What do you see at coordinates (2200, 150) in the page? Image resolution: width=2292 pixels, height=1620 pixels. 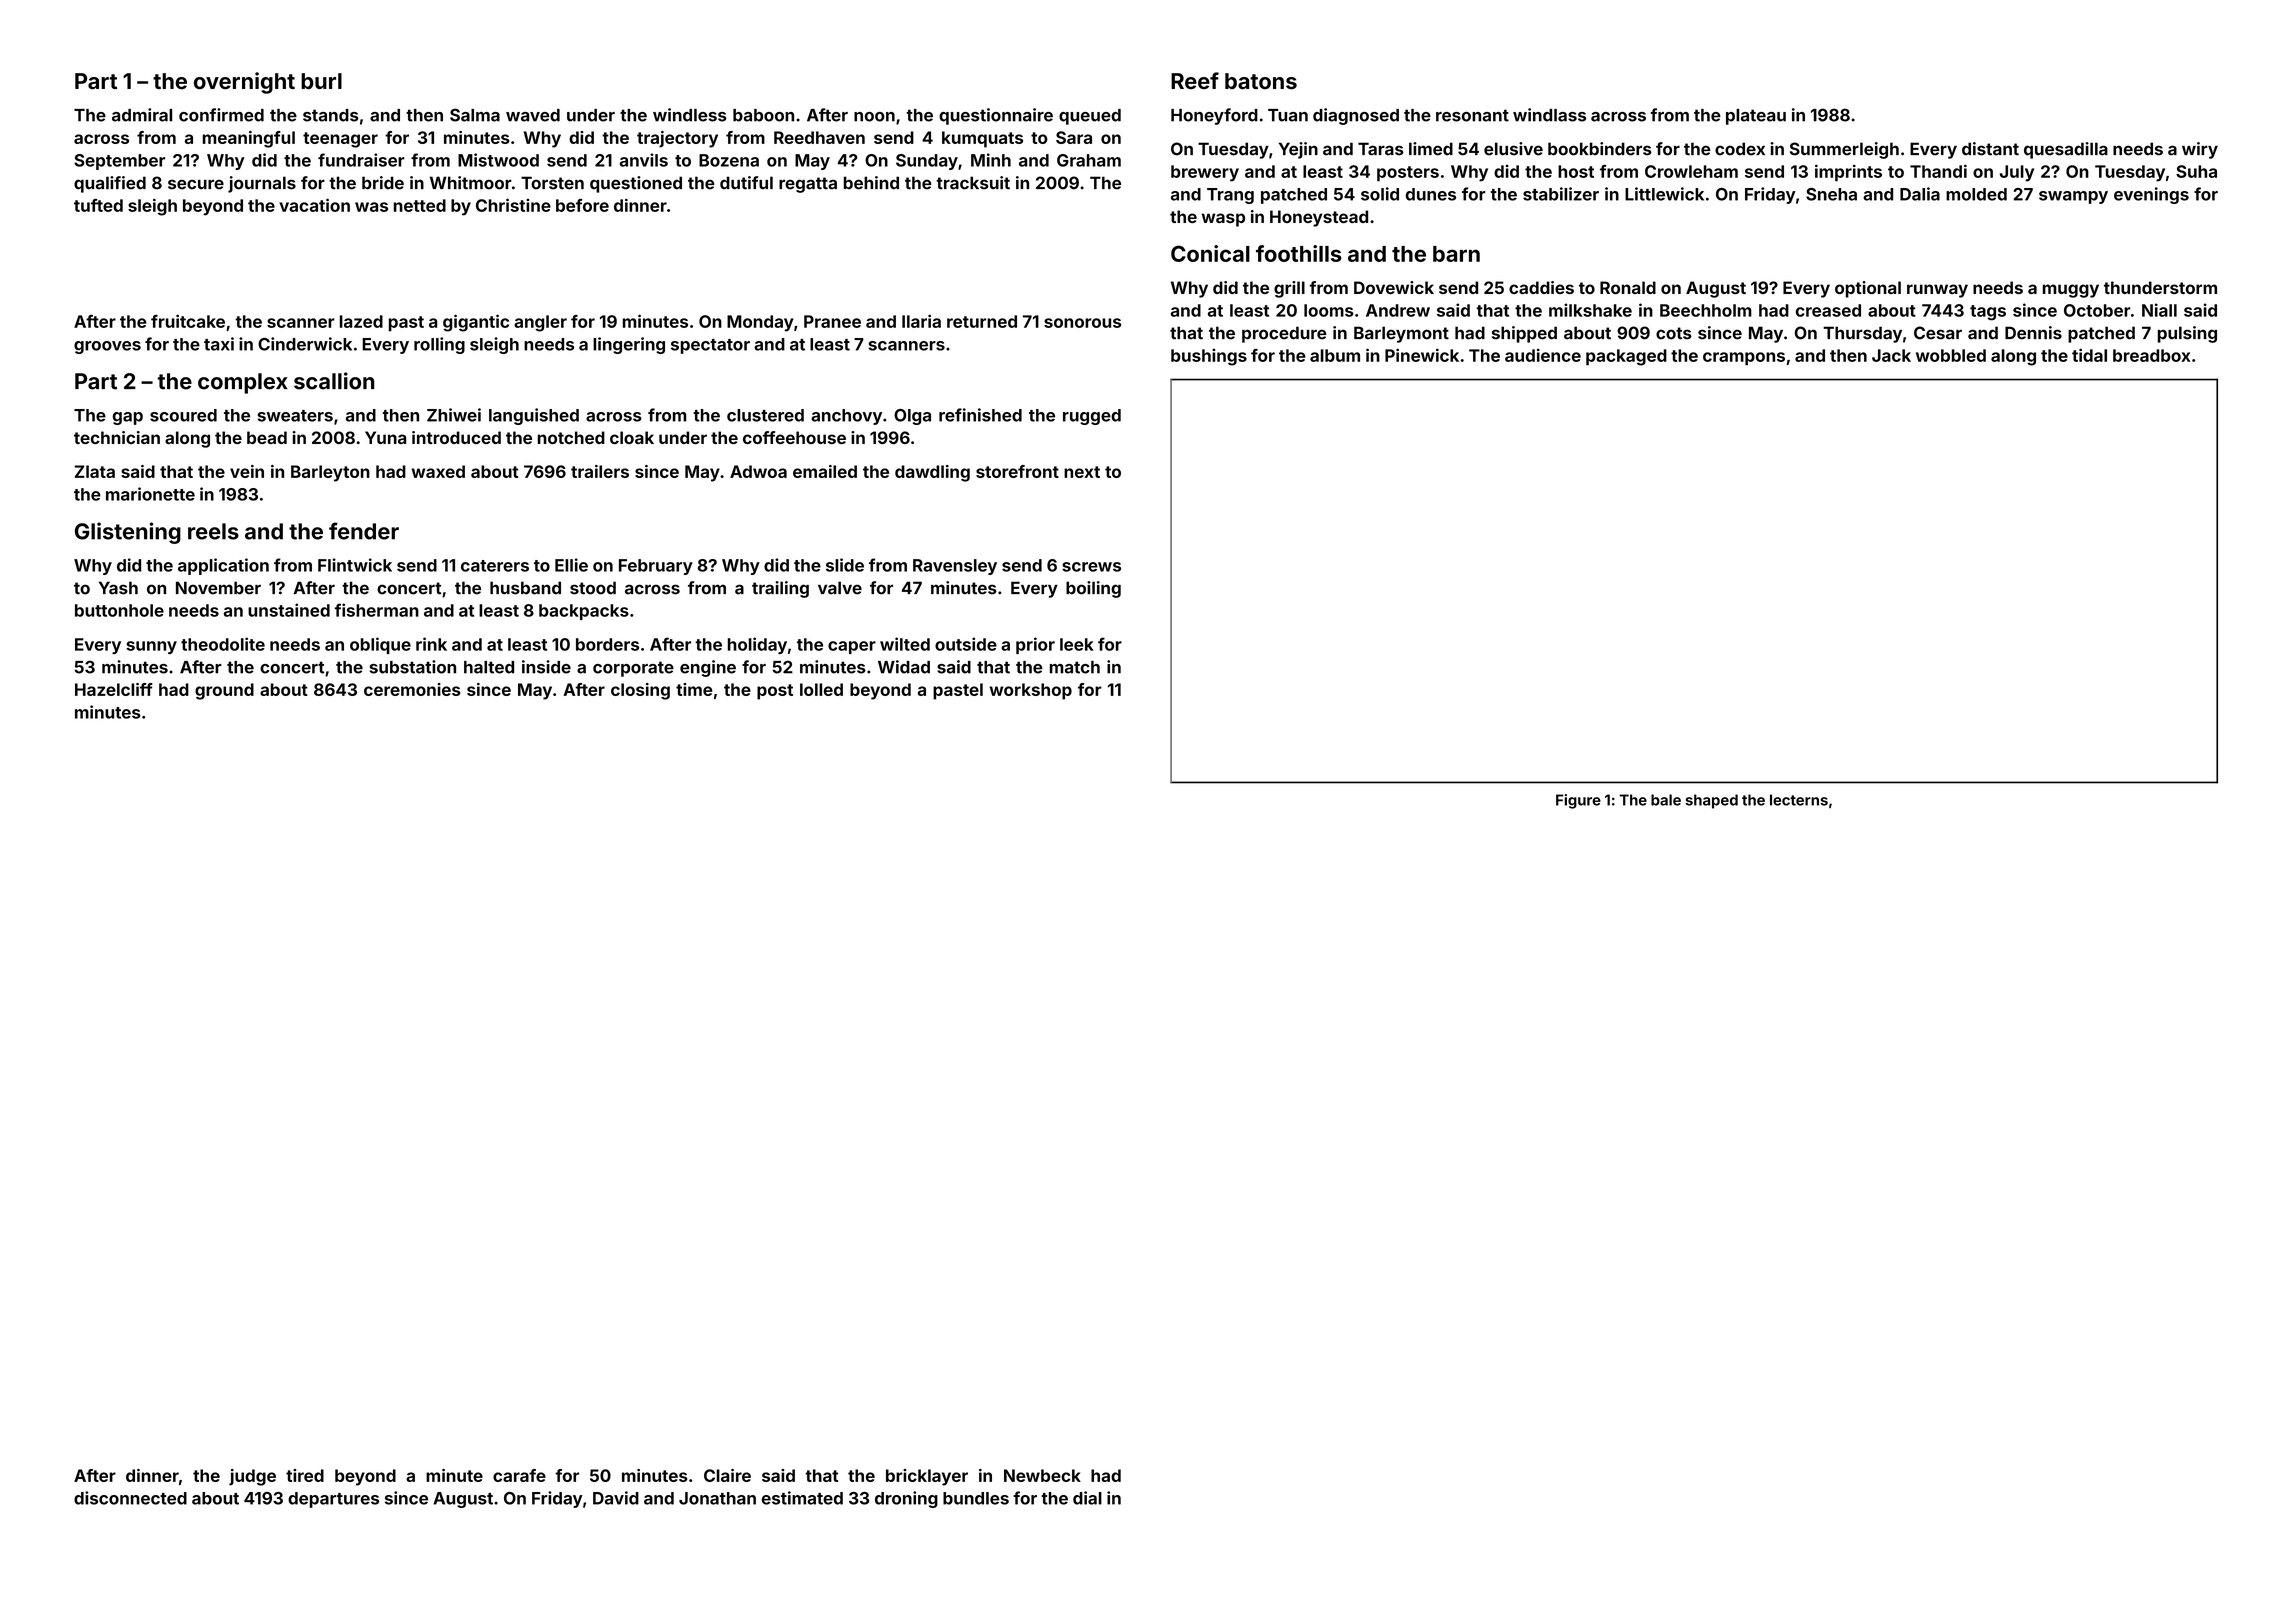 I see `wiry` at bounding box center [2200, 150].
